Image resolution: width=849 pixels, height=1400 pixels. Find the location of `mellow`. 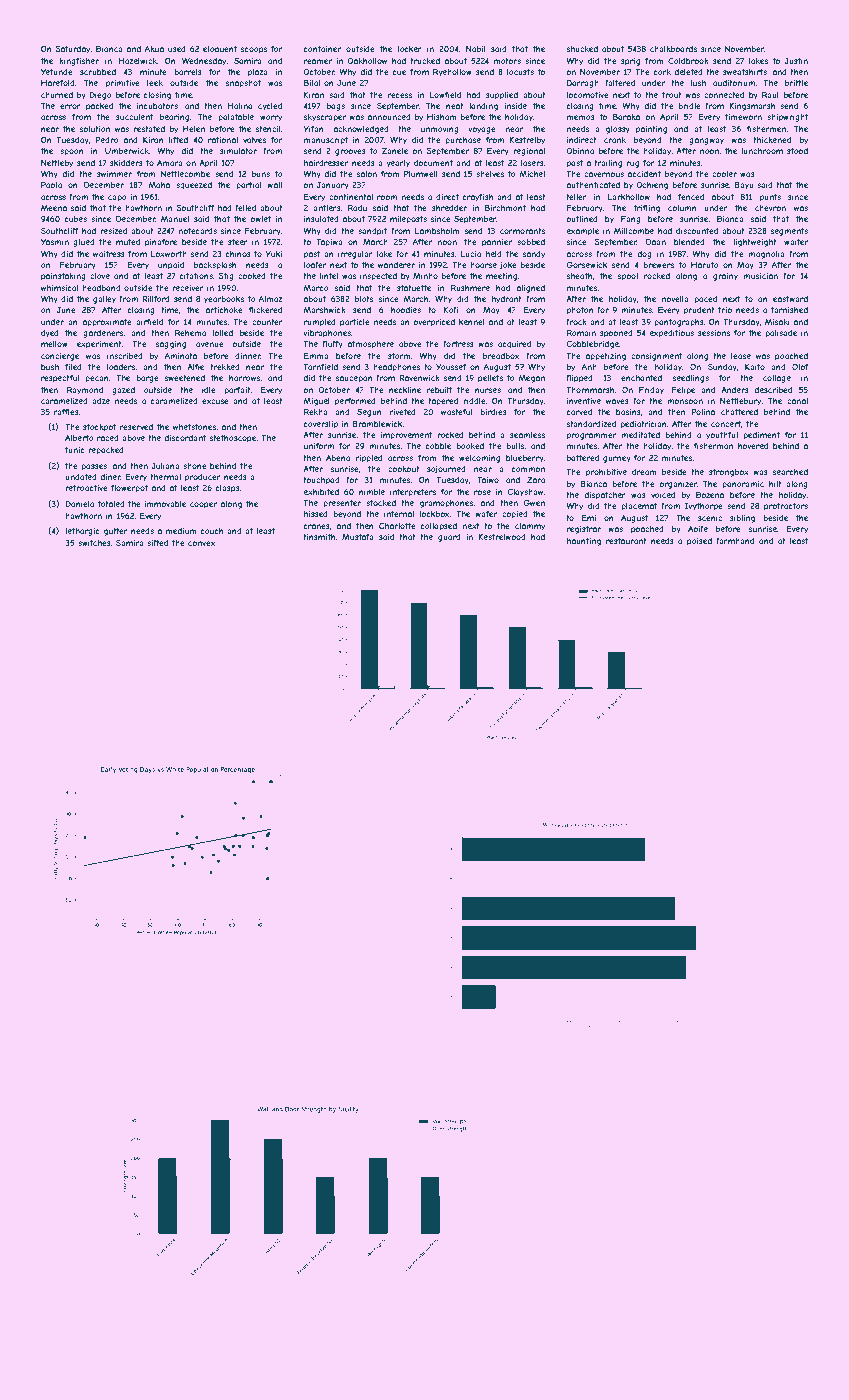

mellow is located at coordinates (54, 344).
